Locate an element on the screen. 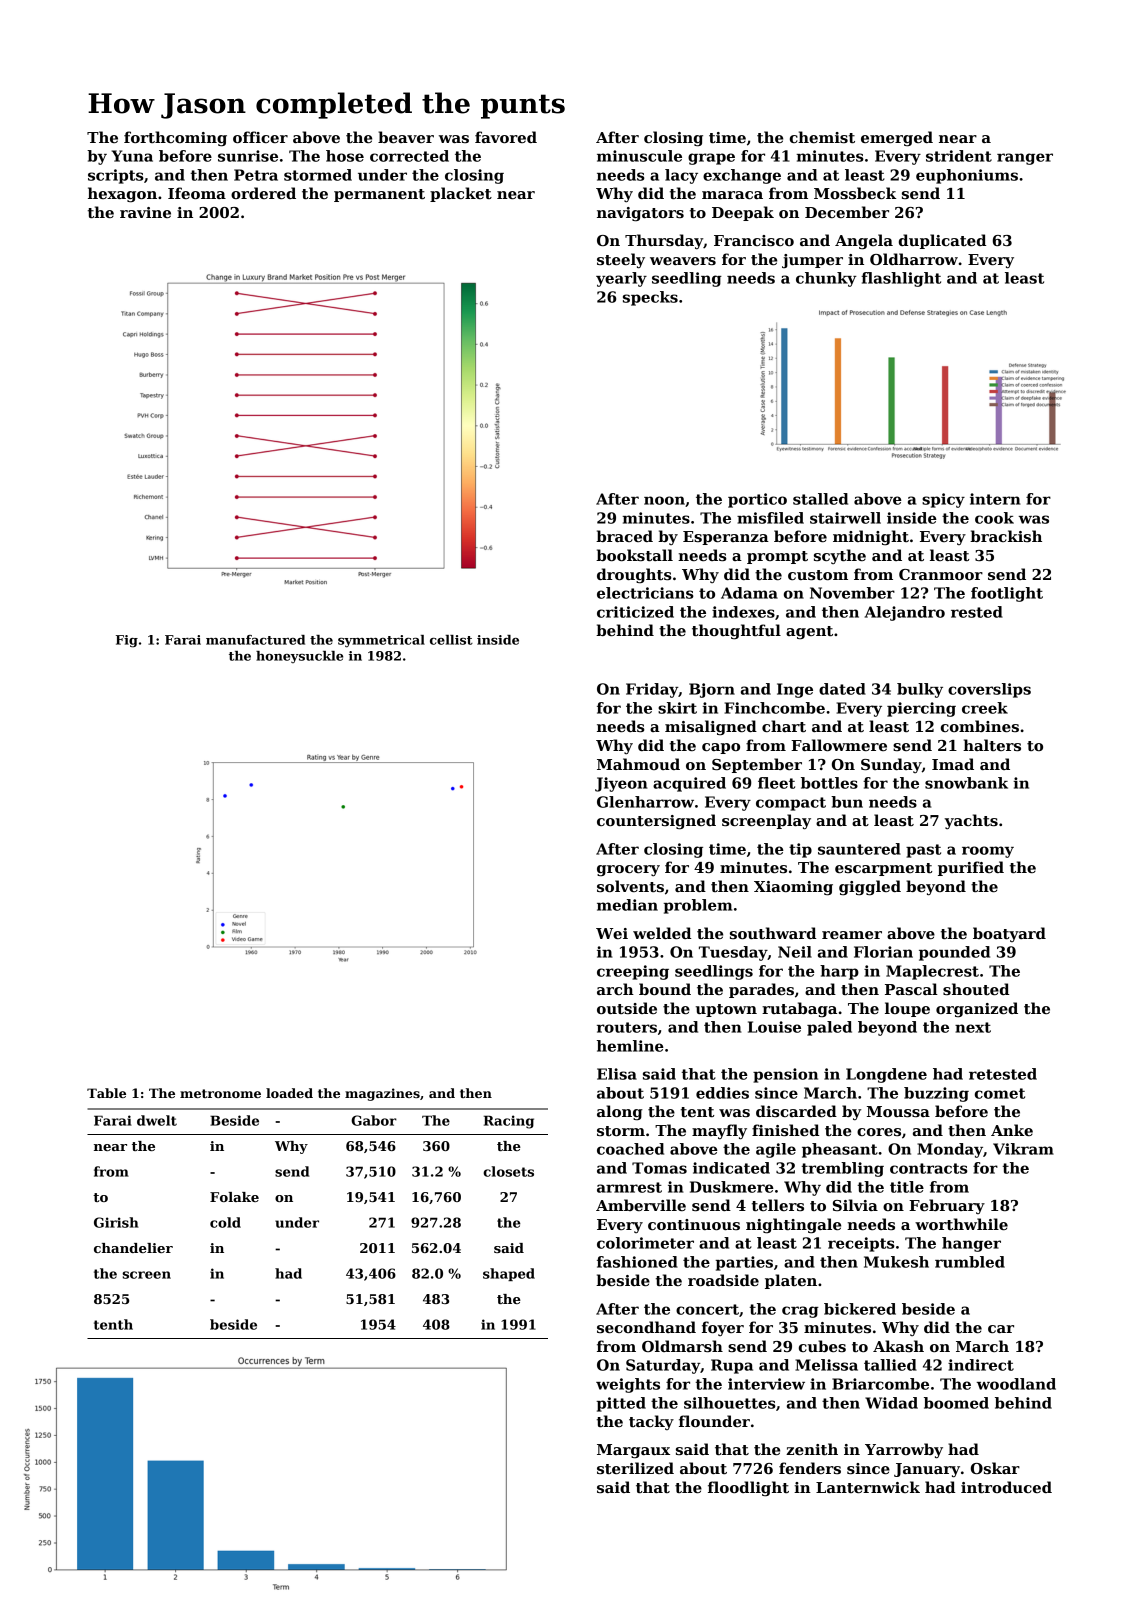  criticized is located at coordinates (635, 612).
